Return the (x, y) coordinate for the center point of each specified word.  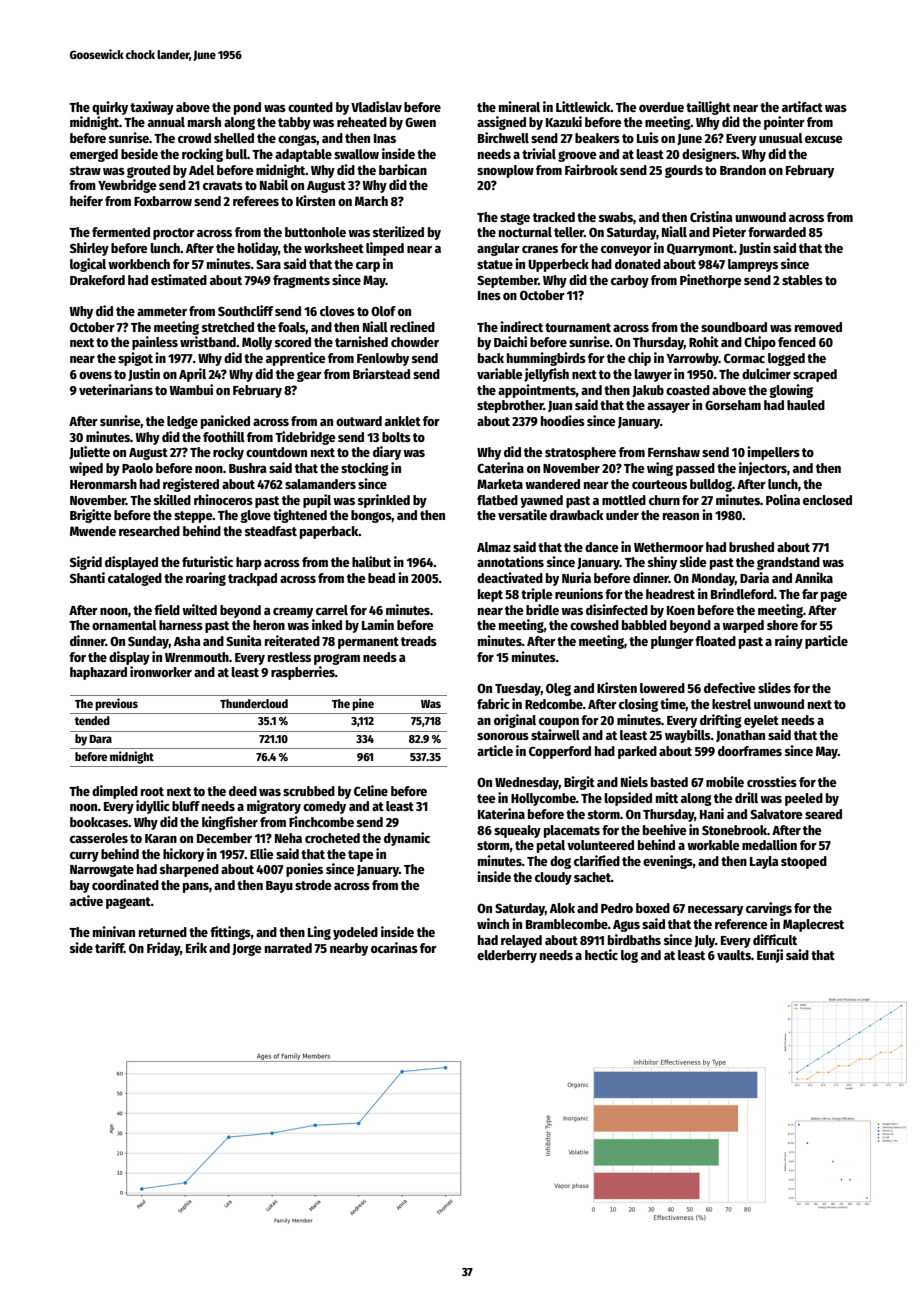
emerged (94, 155)
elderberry (507, 956)
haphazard (98, 673)
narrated (288, 948)
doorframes (750, 751)
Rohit (704, 341)
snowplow (505, 171)
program (337, 659)
